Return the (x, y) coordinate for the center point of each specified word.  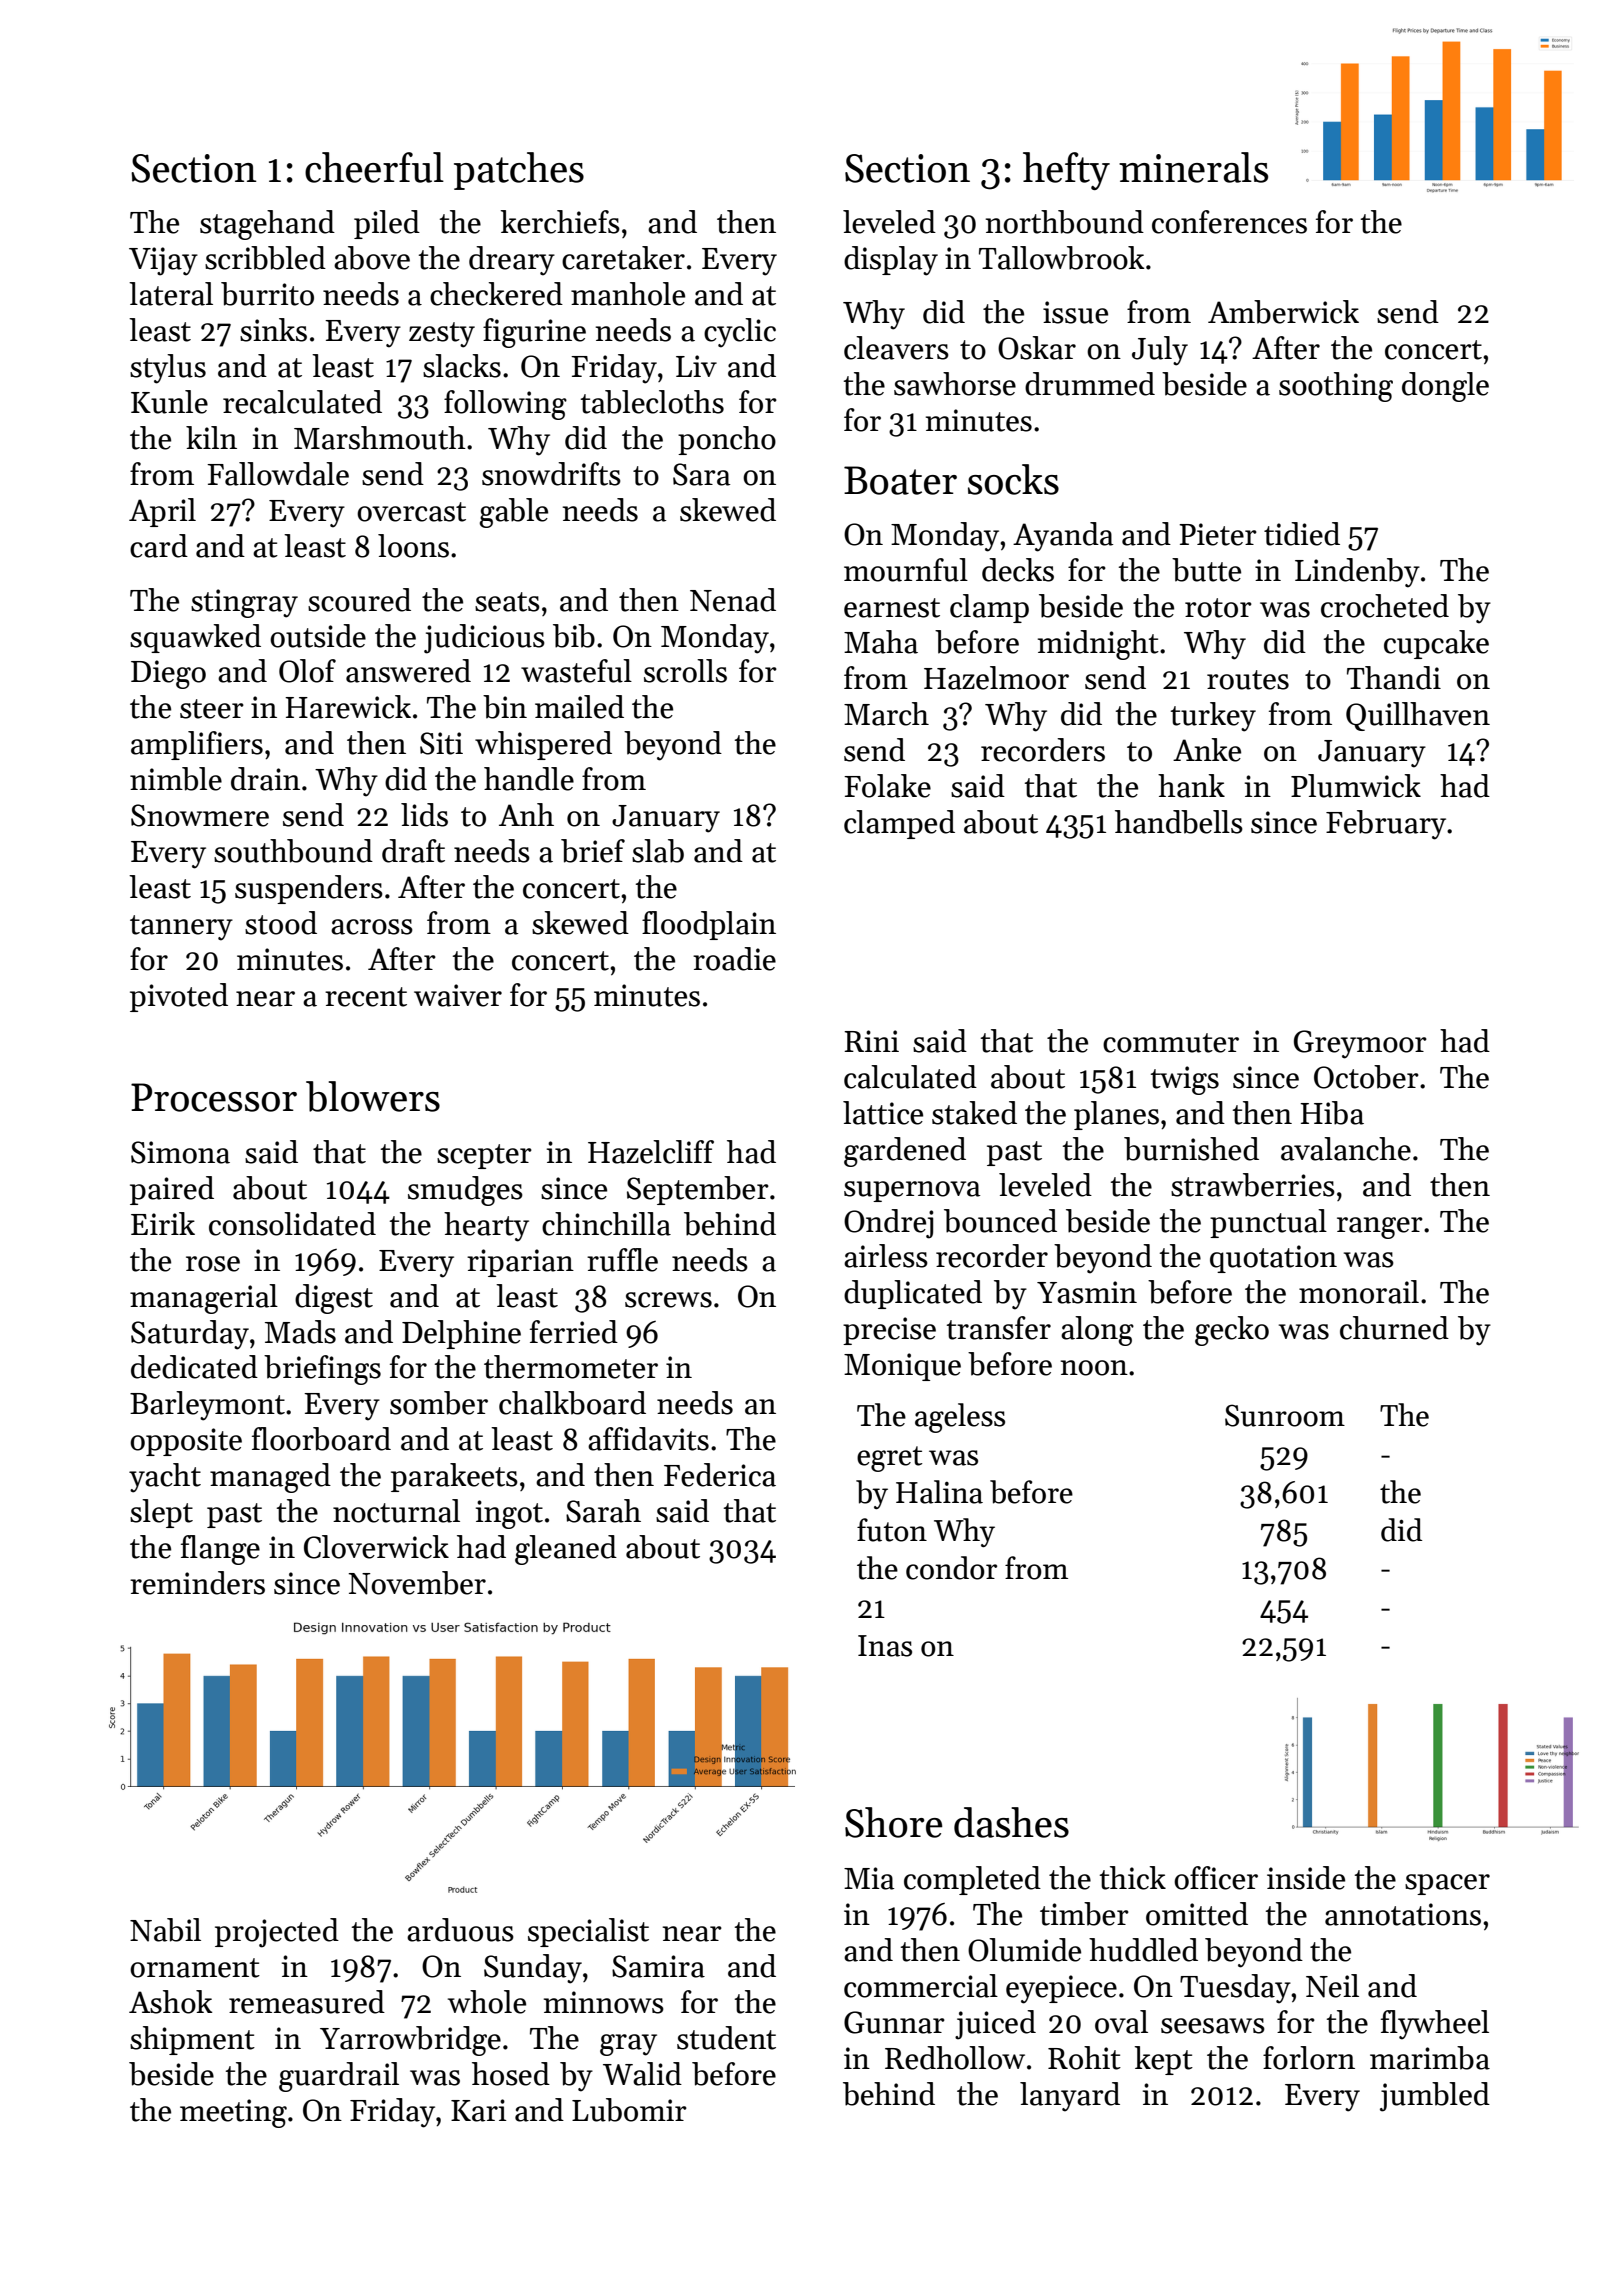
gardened (905, 1152)
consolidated (292, 1224)
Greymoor (1360, 1044)
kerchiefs (560, 222)
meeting (233, 2113)
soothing (1336, 387)
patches (519, 171)
